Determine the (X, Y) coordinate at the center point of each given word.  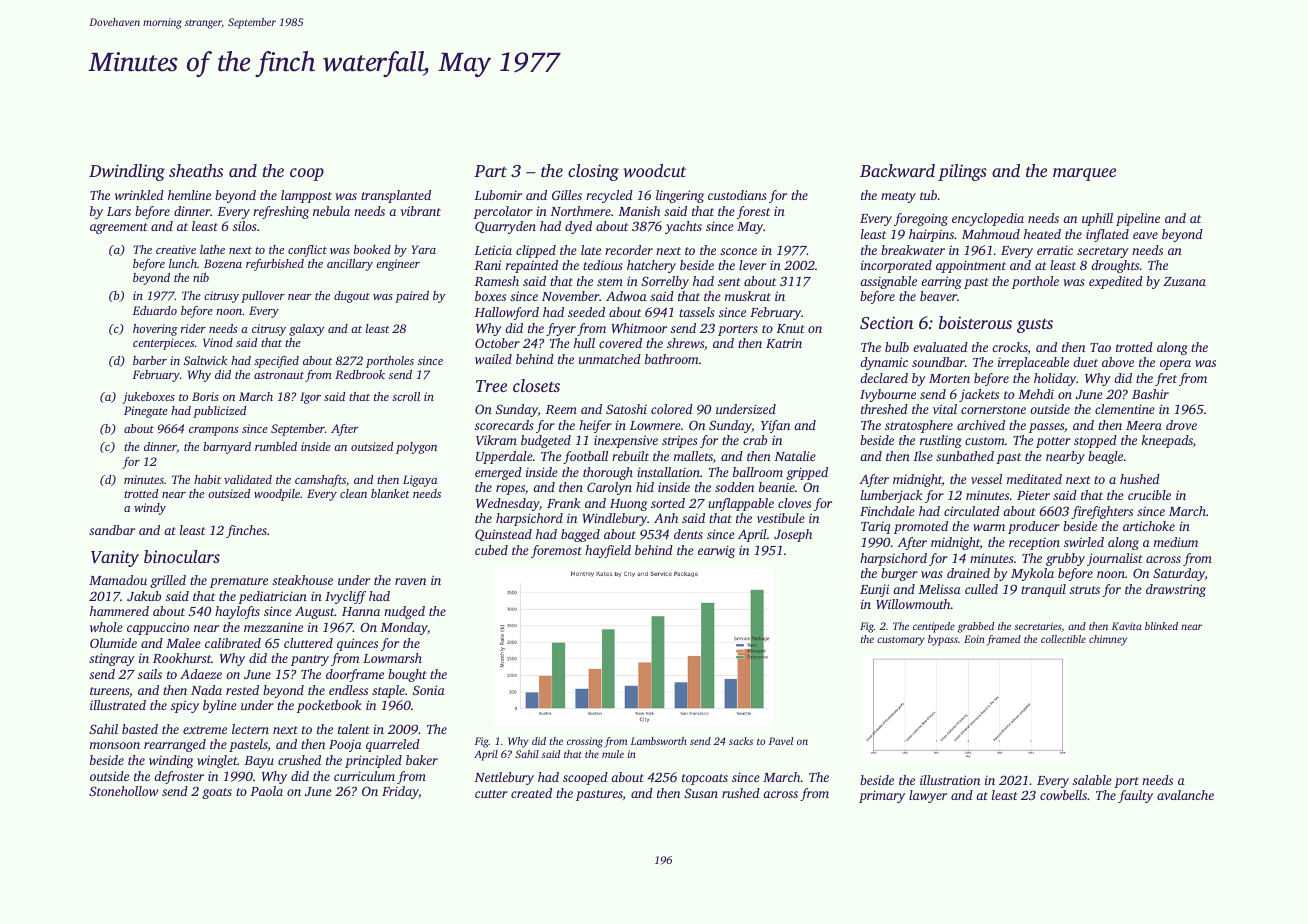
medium (1176, 542)
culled (981, 589)
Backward (897, 170)
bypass (943, 640)
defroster (179, 777)
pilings (962, 172)
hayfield (608, 551)
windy (150, 509)
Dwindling (127, 172)
